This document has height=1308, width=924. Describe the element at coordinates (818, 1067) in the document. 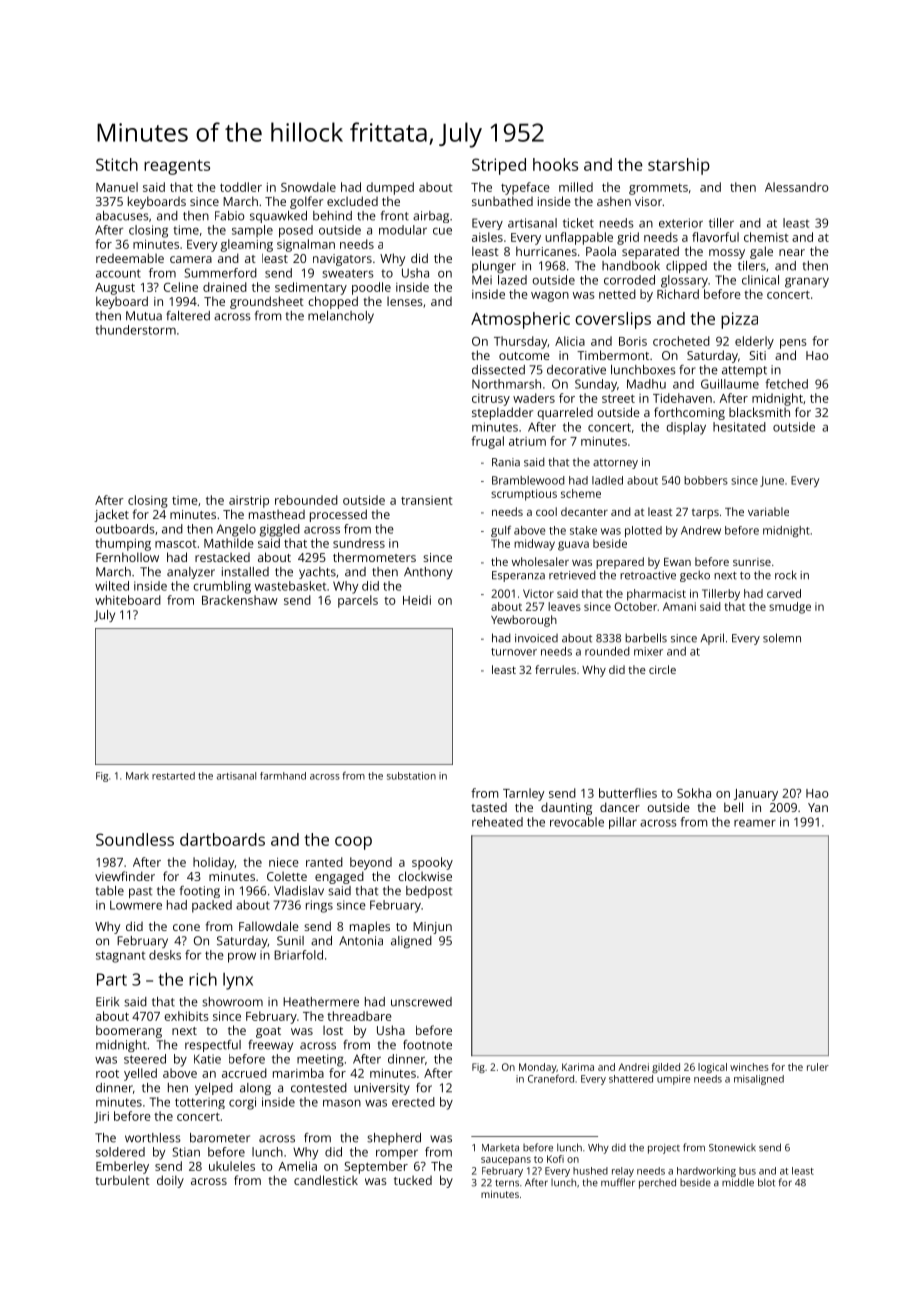

I see `ruler` at that location.
